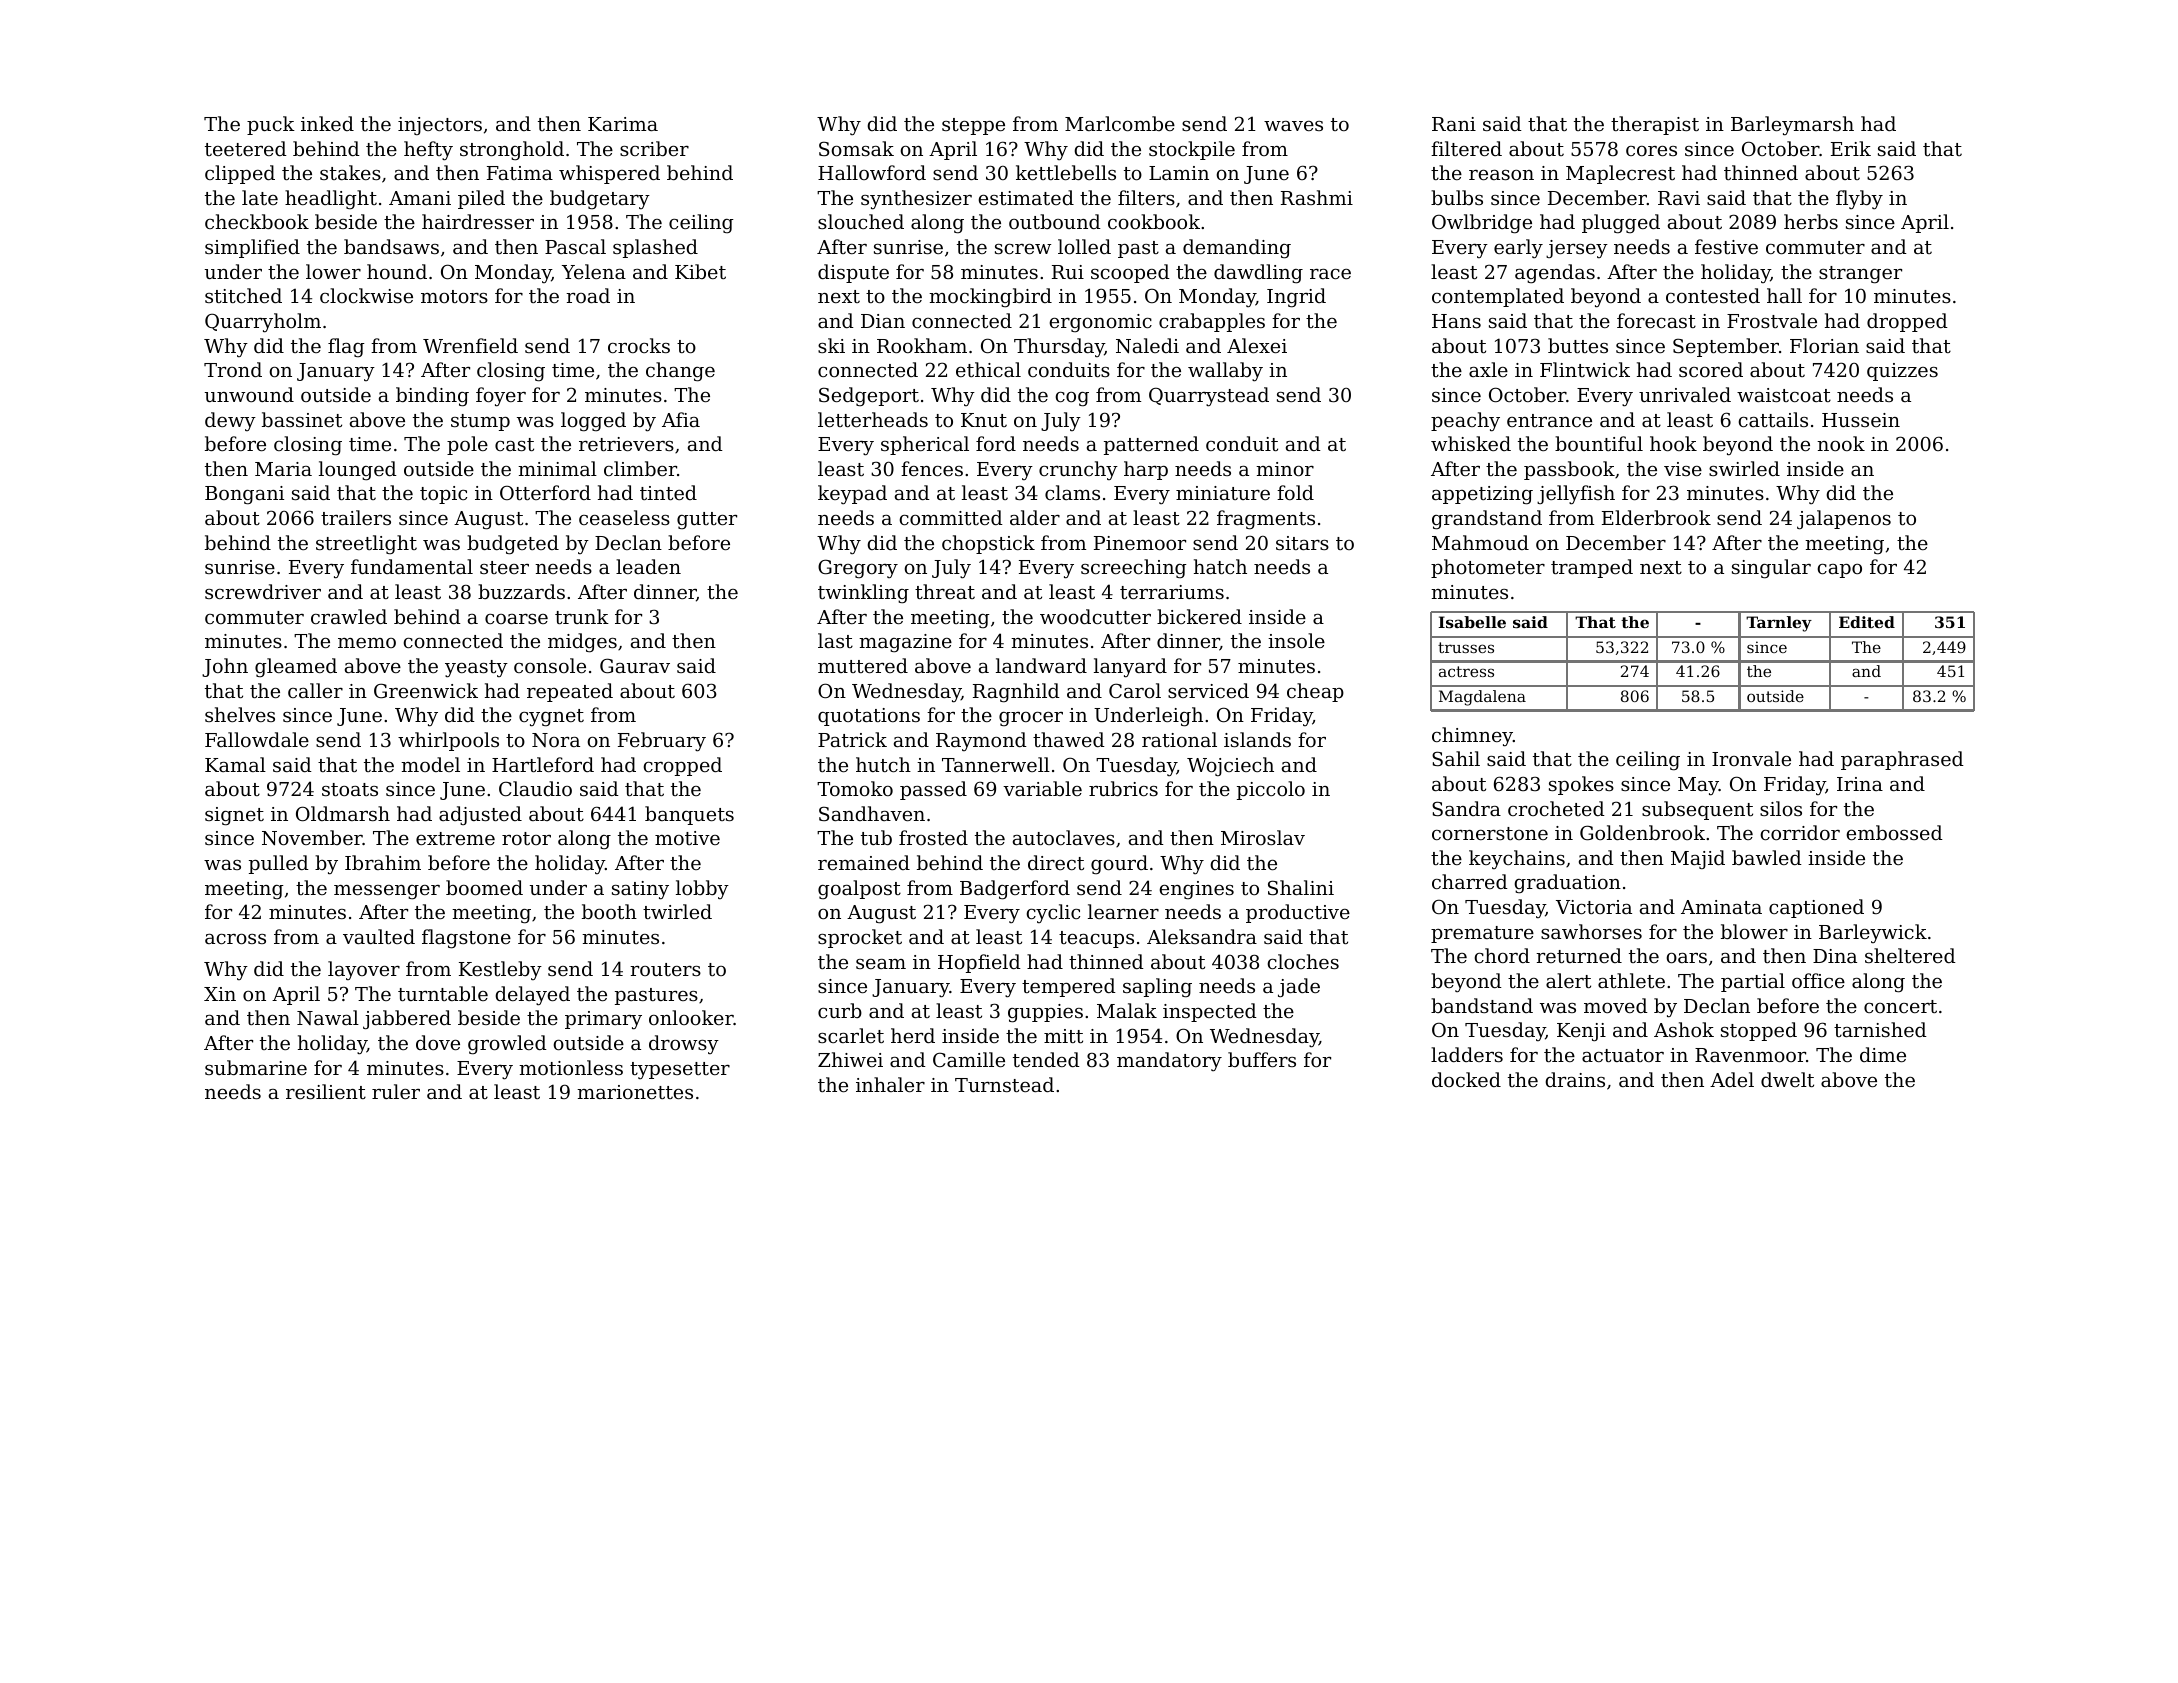  Describe the element at coordinates (1779, 624) in the document. I see `Tarnley` at that location.
